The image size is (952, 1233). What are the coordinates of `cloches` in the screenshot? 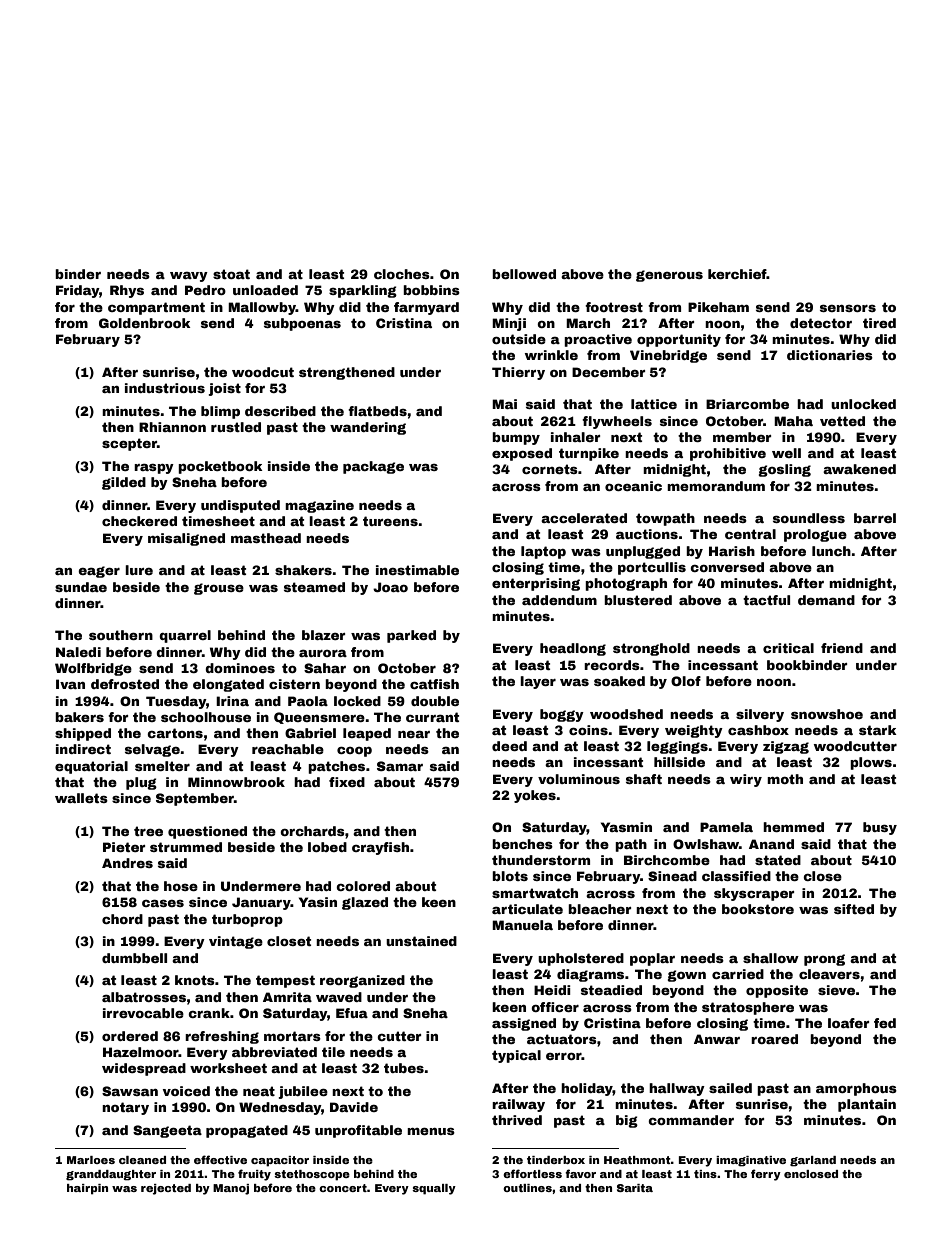 It's located at (402, 274).
